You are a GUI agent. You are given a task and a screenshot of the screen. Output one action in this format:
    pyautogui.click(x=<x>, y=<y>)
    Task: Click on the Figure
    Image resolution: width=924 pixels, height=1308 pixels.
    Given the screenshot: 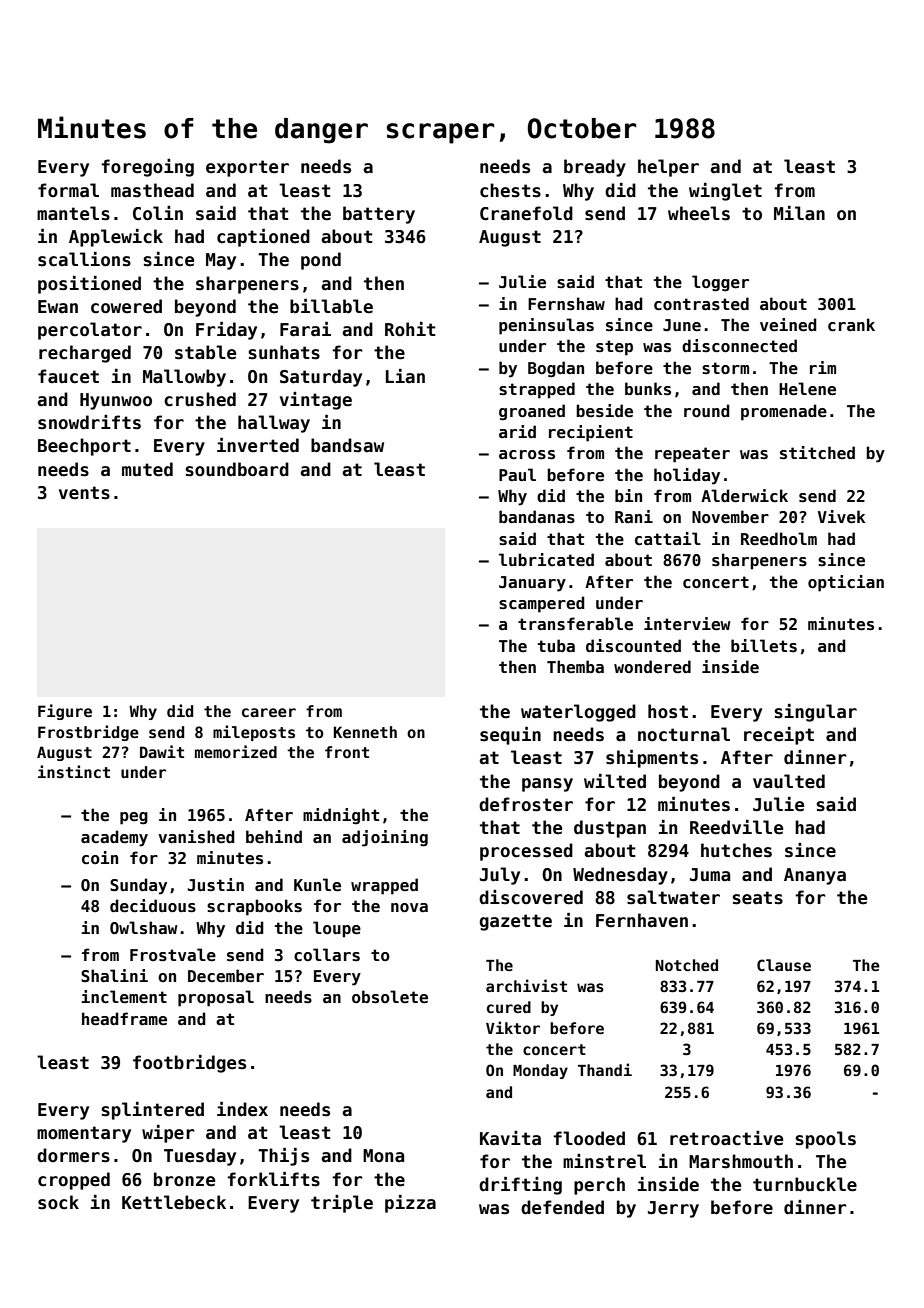 What is the action you would take?
    pyautogui.click(x=65, y=712)
